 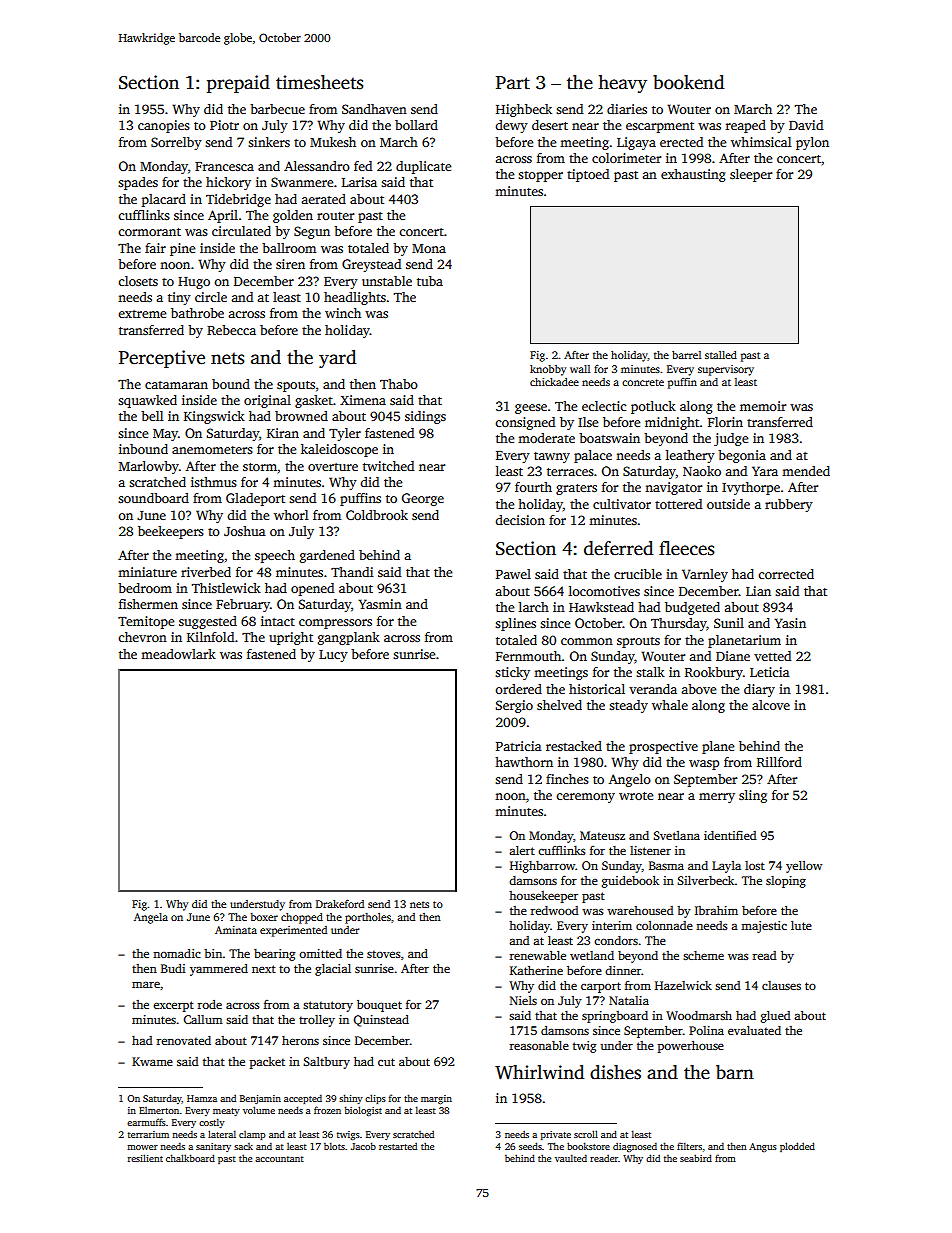 I want to click on Rillford, so click(x=779, y=762).
